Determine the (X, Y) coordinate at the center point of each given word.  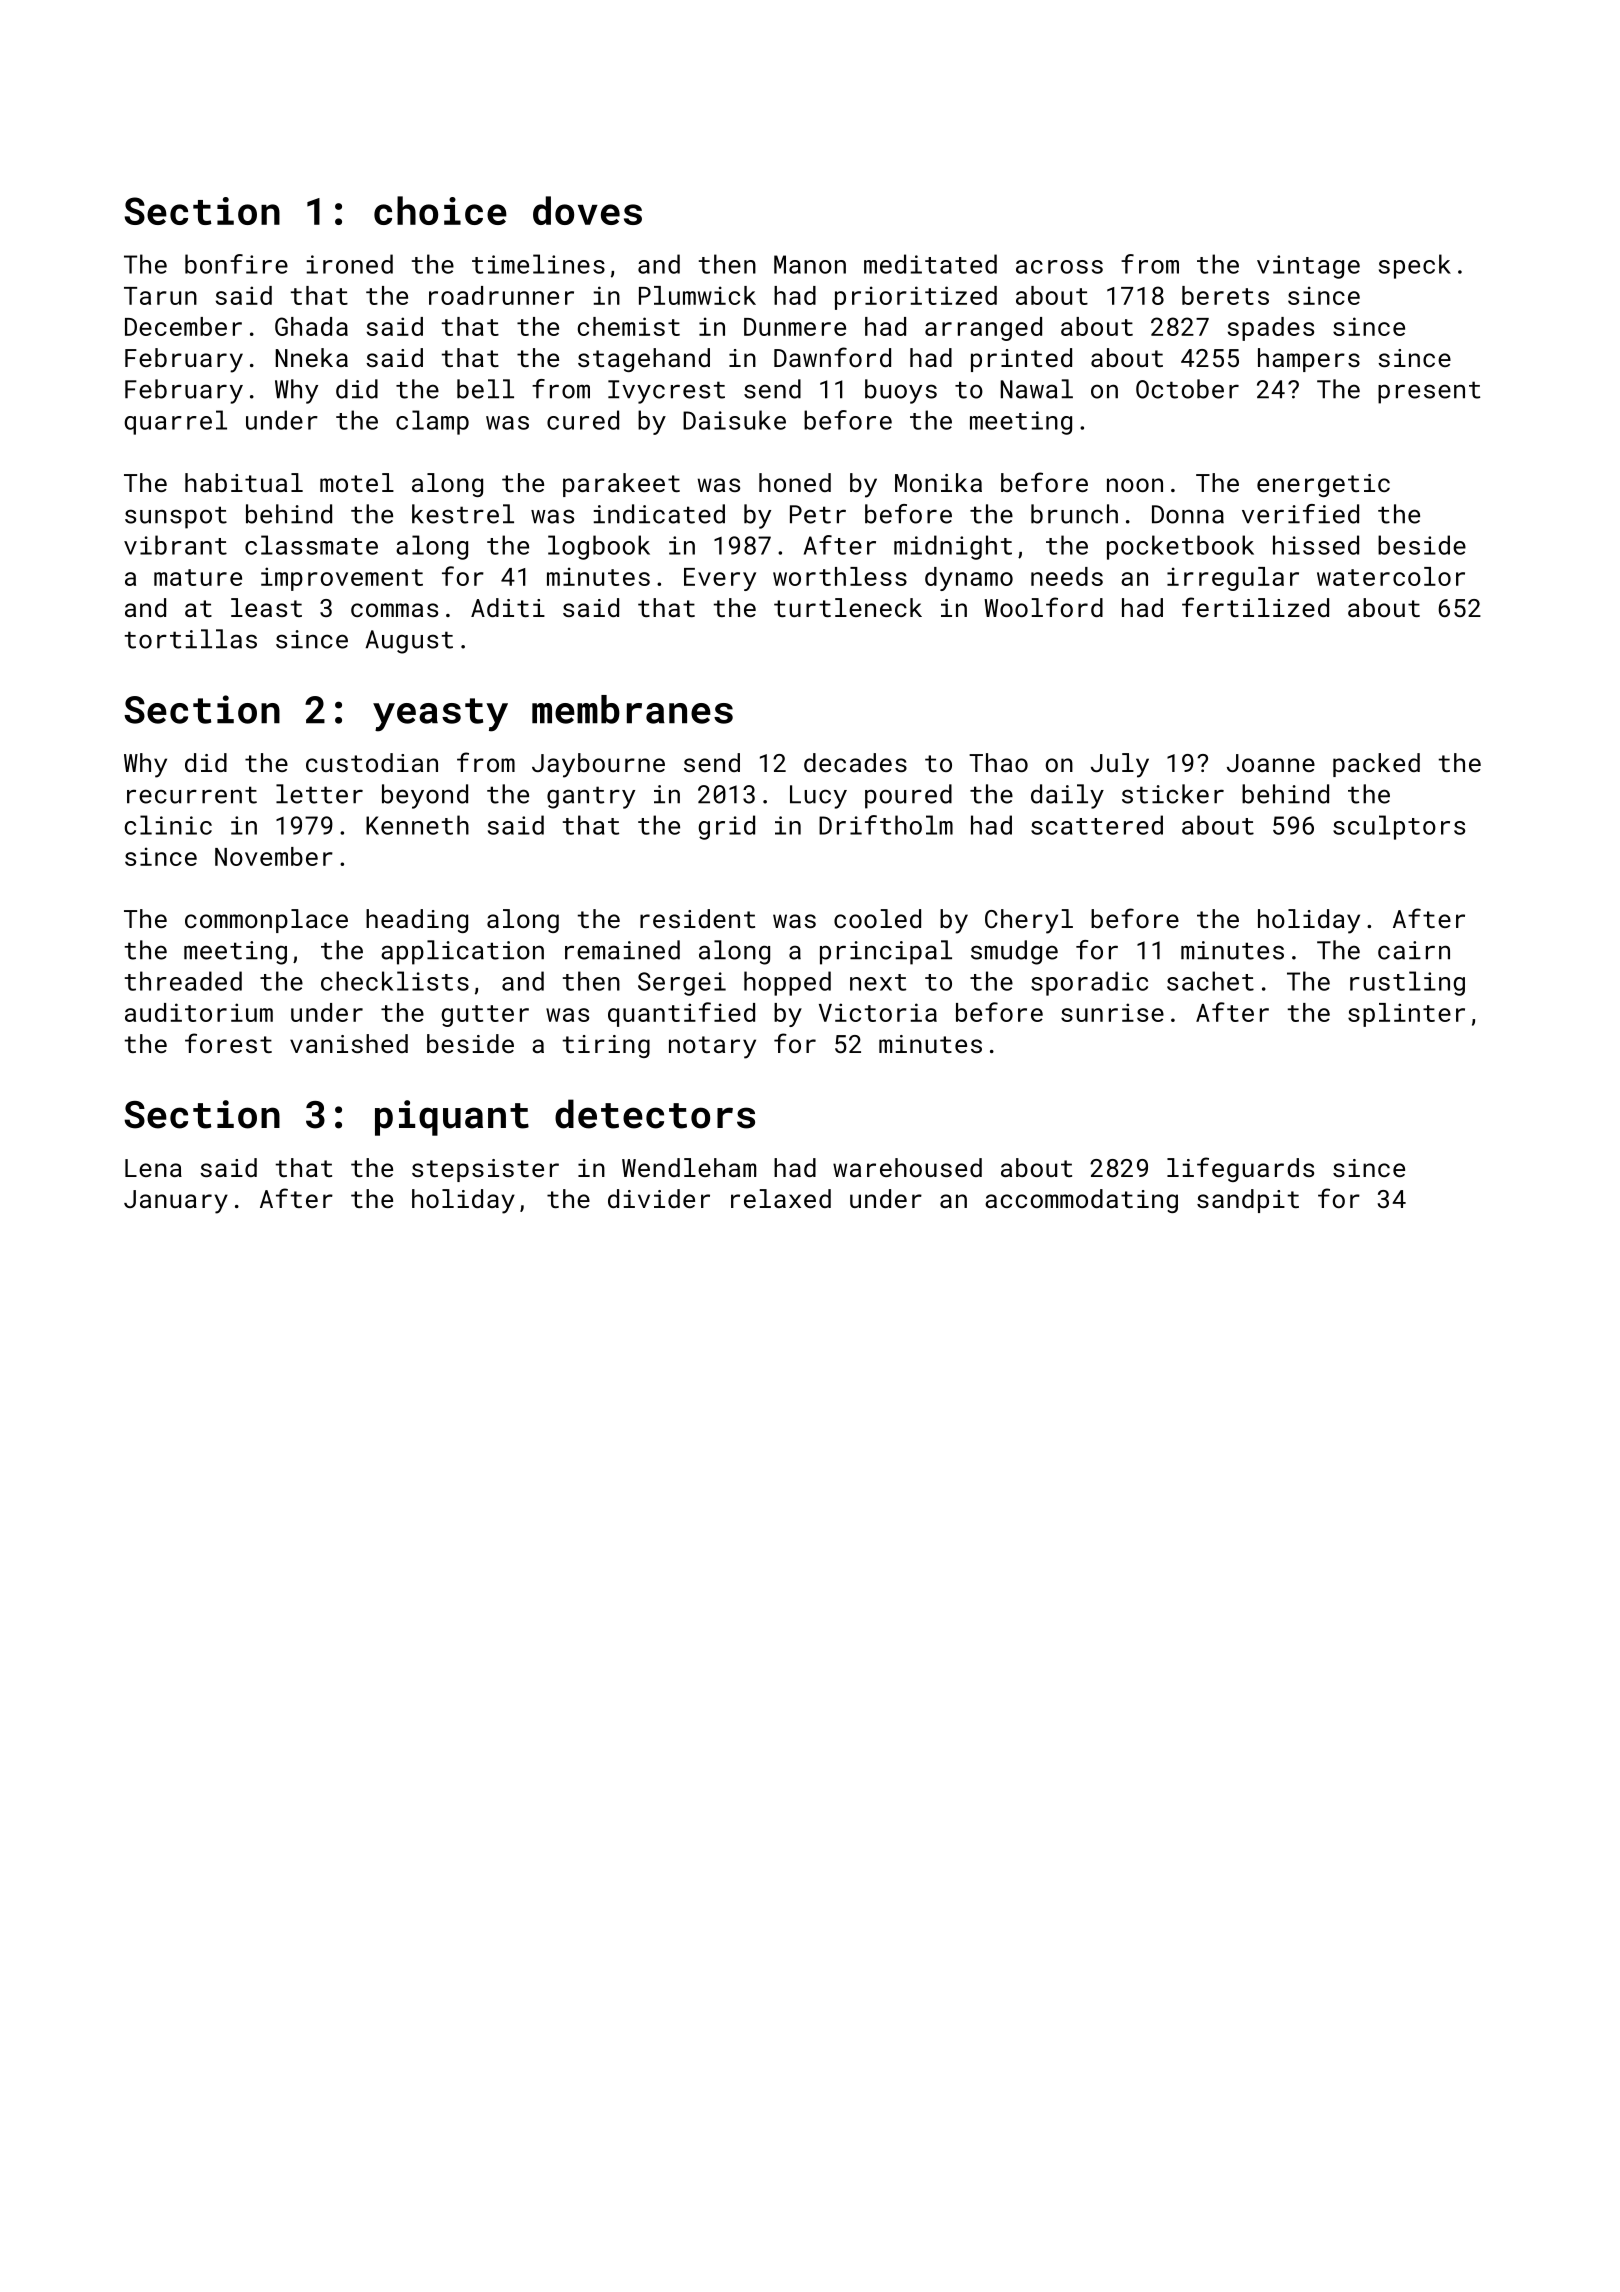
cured (583, 420)
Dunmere (795, 327)
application (462, 952)
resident (697, 918)
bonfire (236, 264)
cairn (1414, 950)
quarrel (175, 422)
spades (1271, 329)
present (1429, 392)
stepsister (485, 1170)
